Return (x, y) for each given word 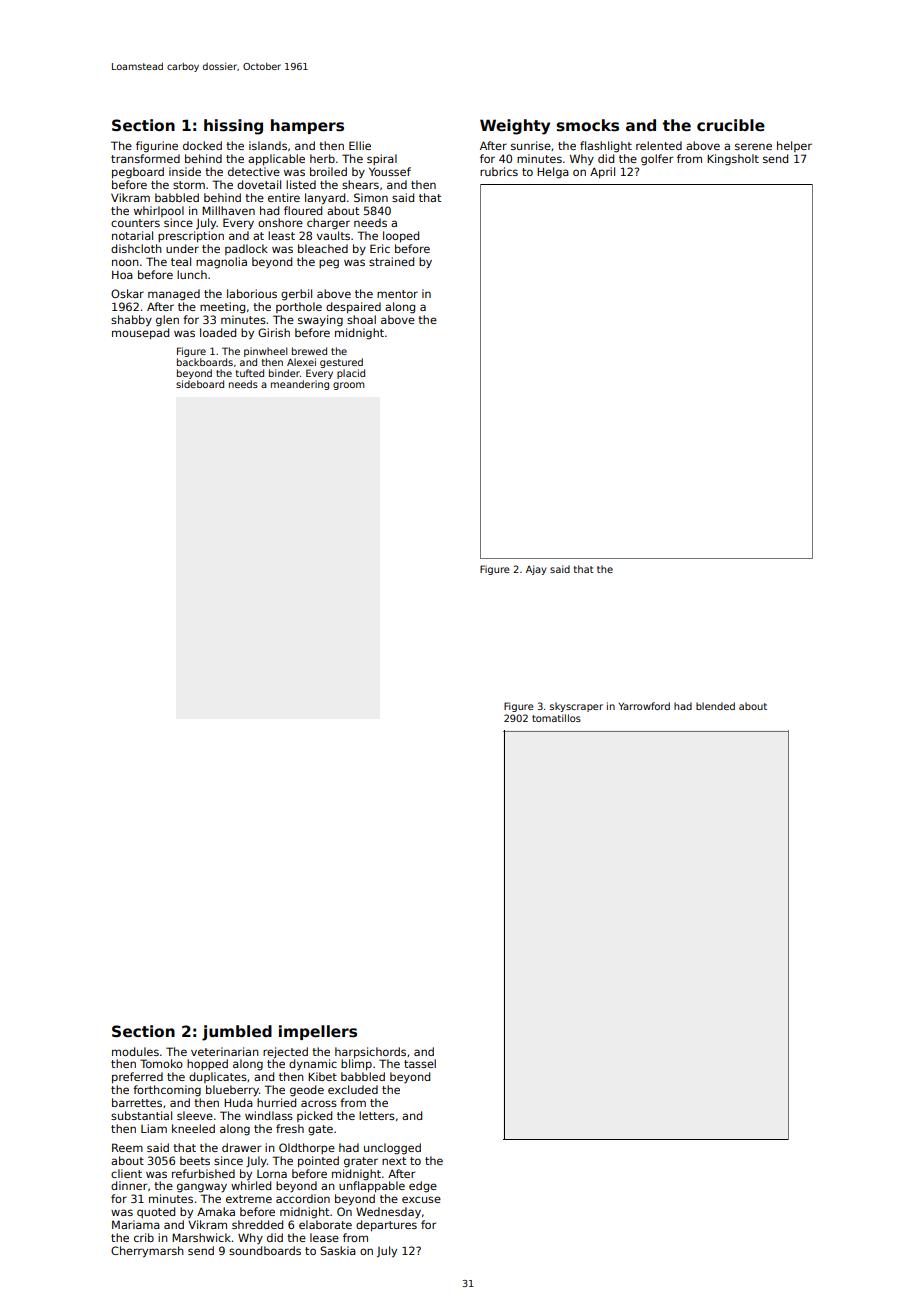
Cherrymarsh (147, 1252)
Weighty (515, 127)
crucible (731, 125)
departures (386, 1225)
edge (423, 1187)
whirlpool (159, 211)
